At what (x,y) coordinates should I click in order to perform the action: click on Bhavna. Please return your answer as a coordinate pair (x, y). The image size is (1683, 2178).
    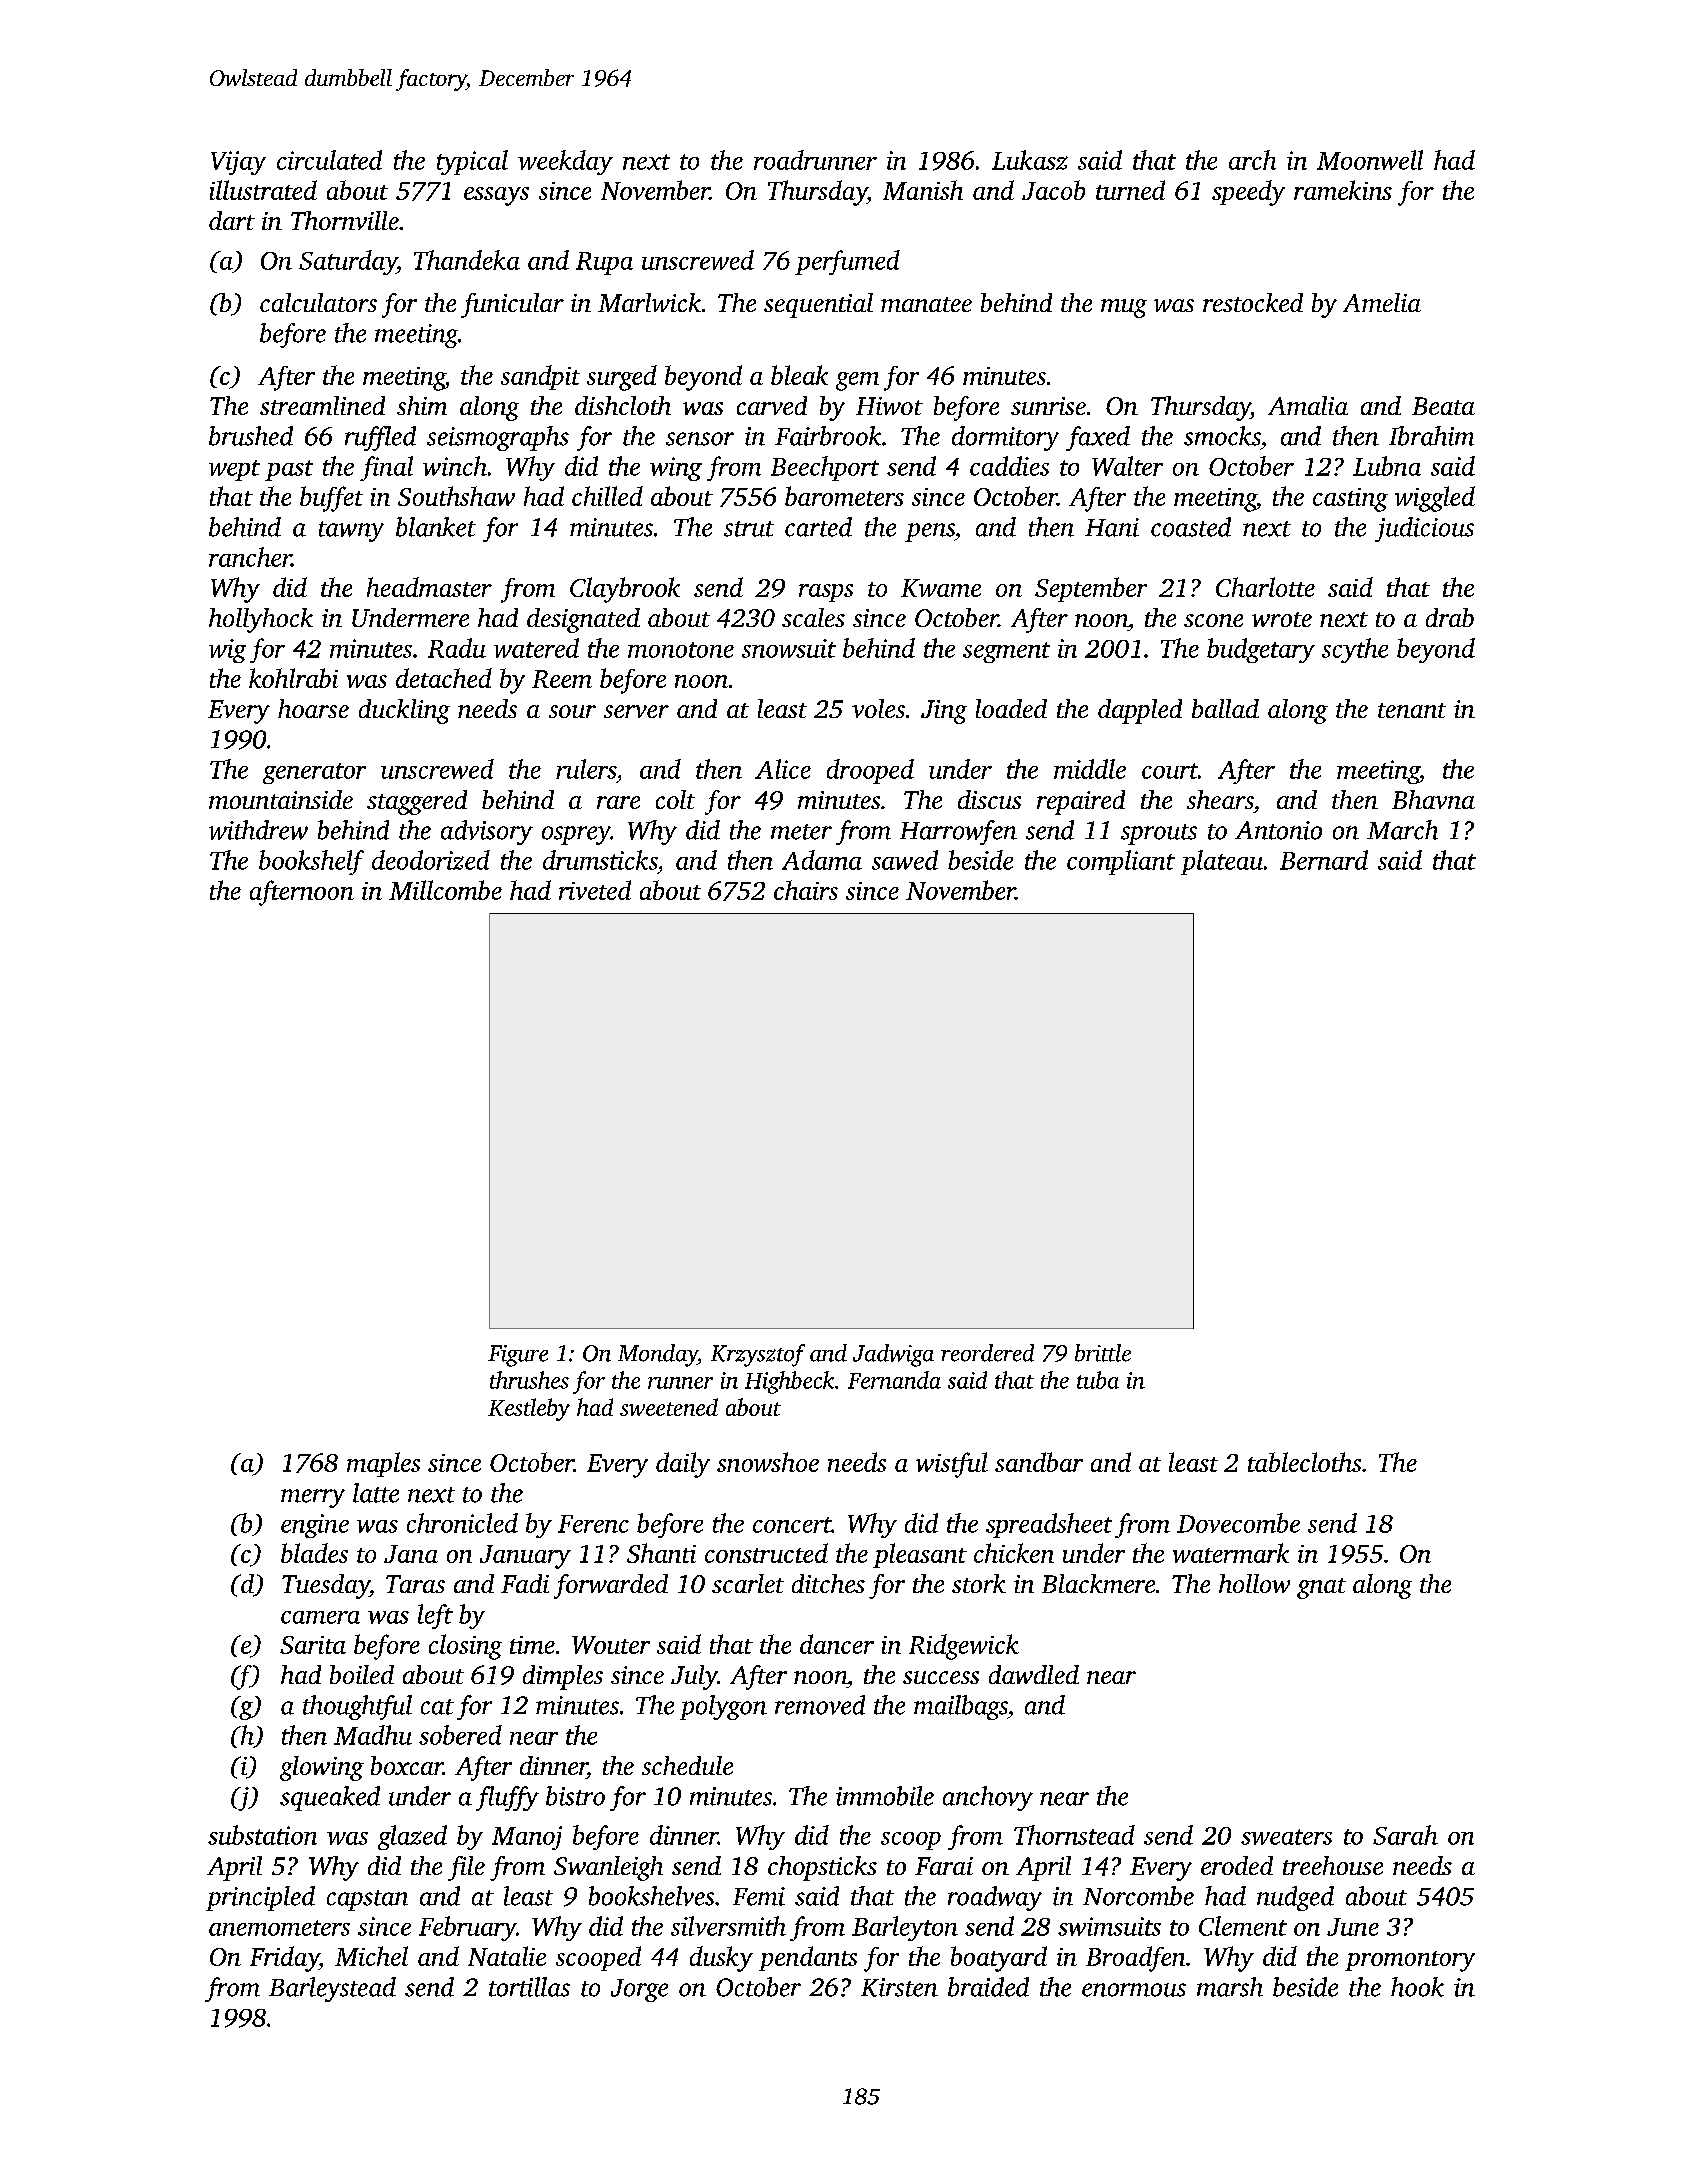
    Looking at the image, I should click on (1433, 799).
